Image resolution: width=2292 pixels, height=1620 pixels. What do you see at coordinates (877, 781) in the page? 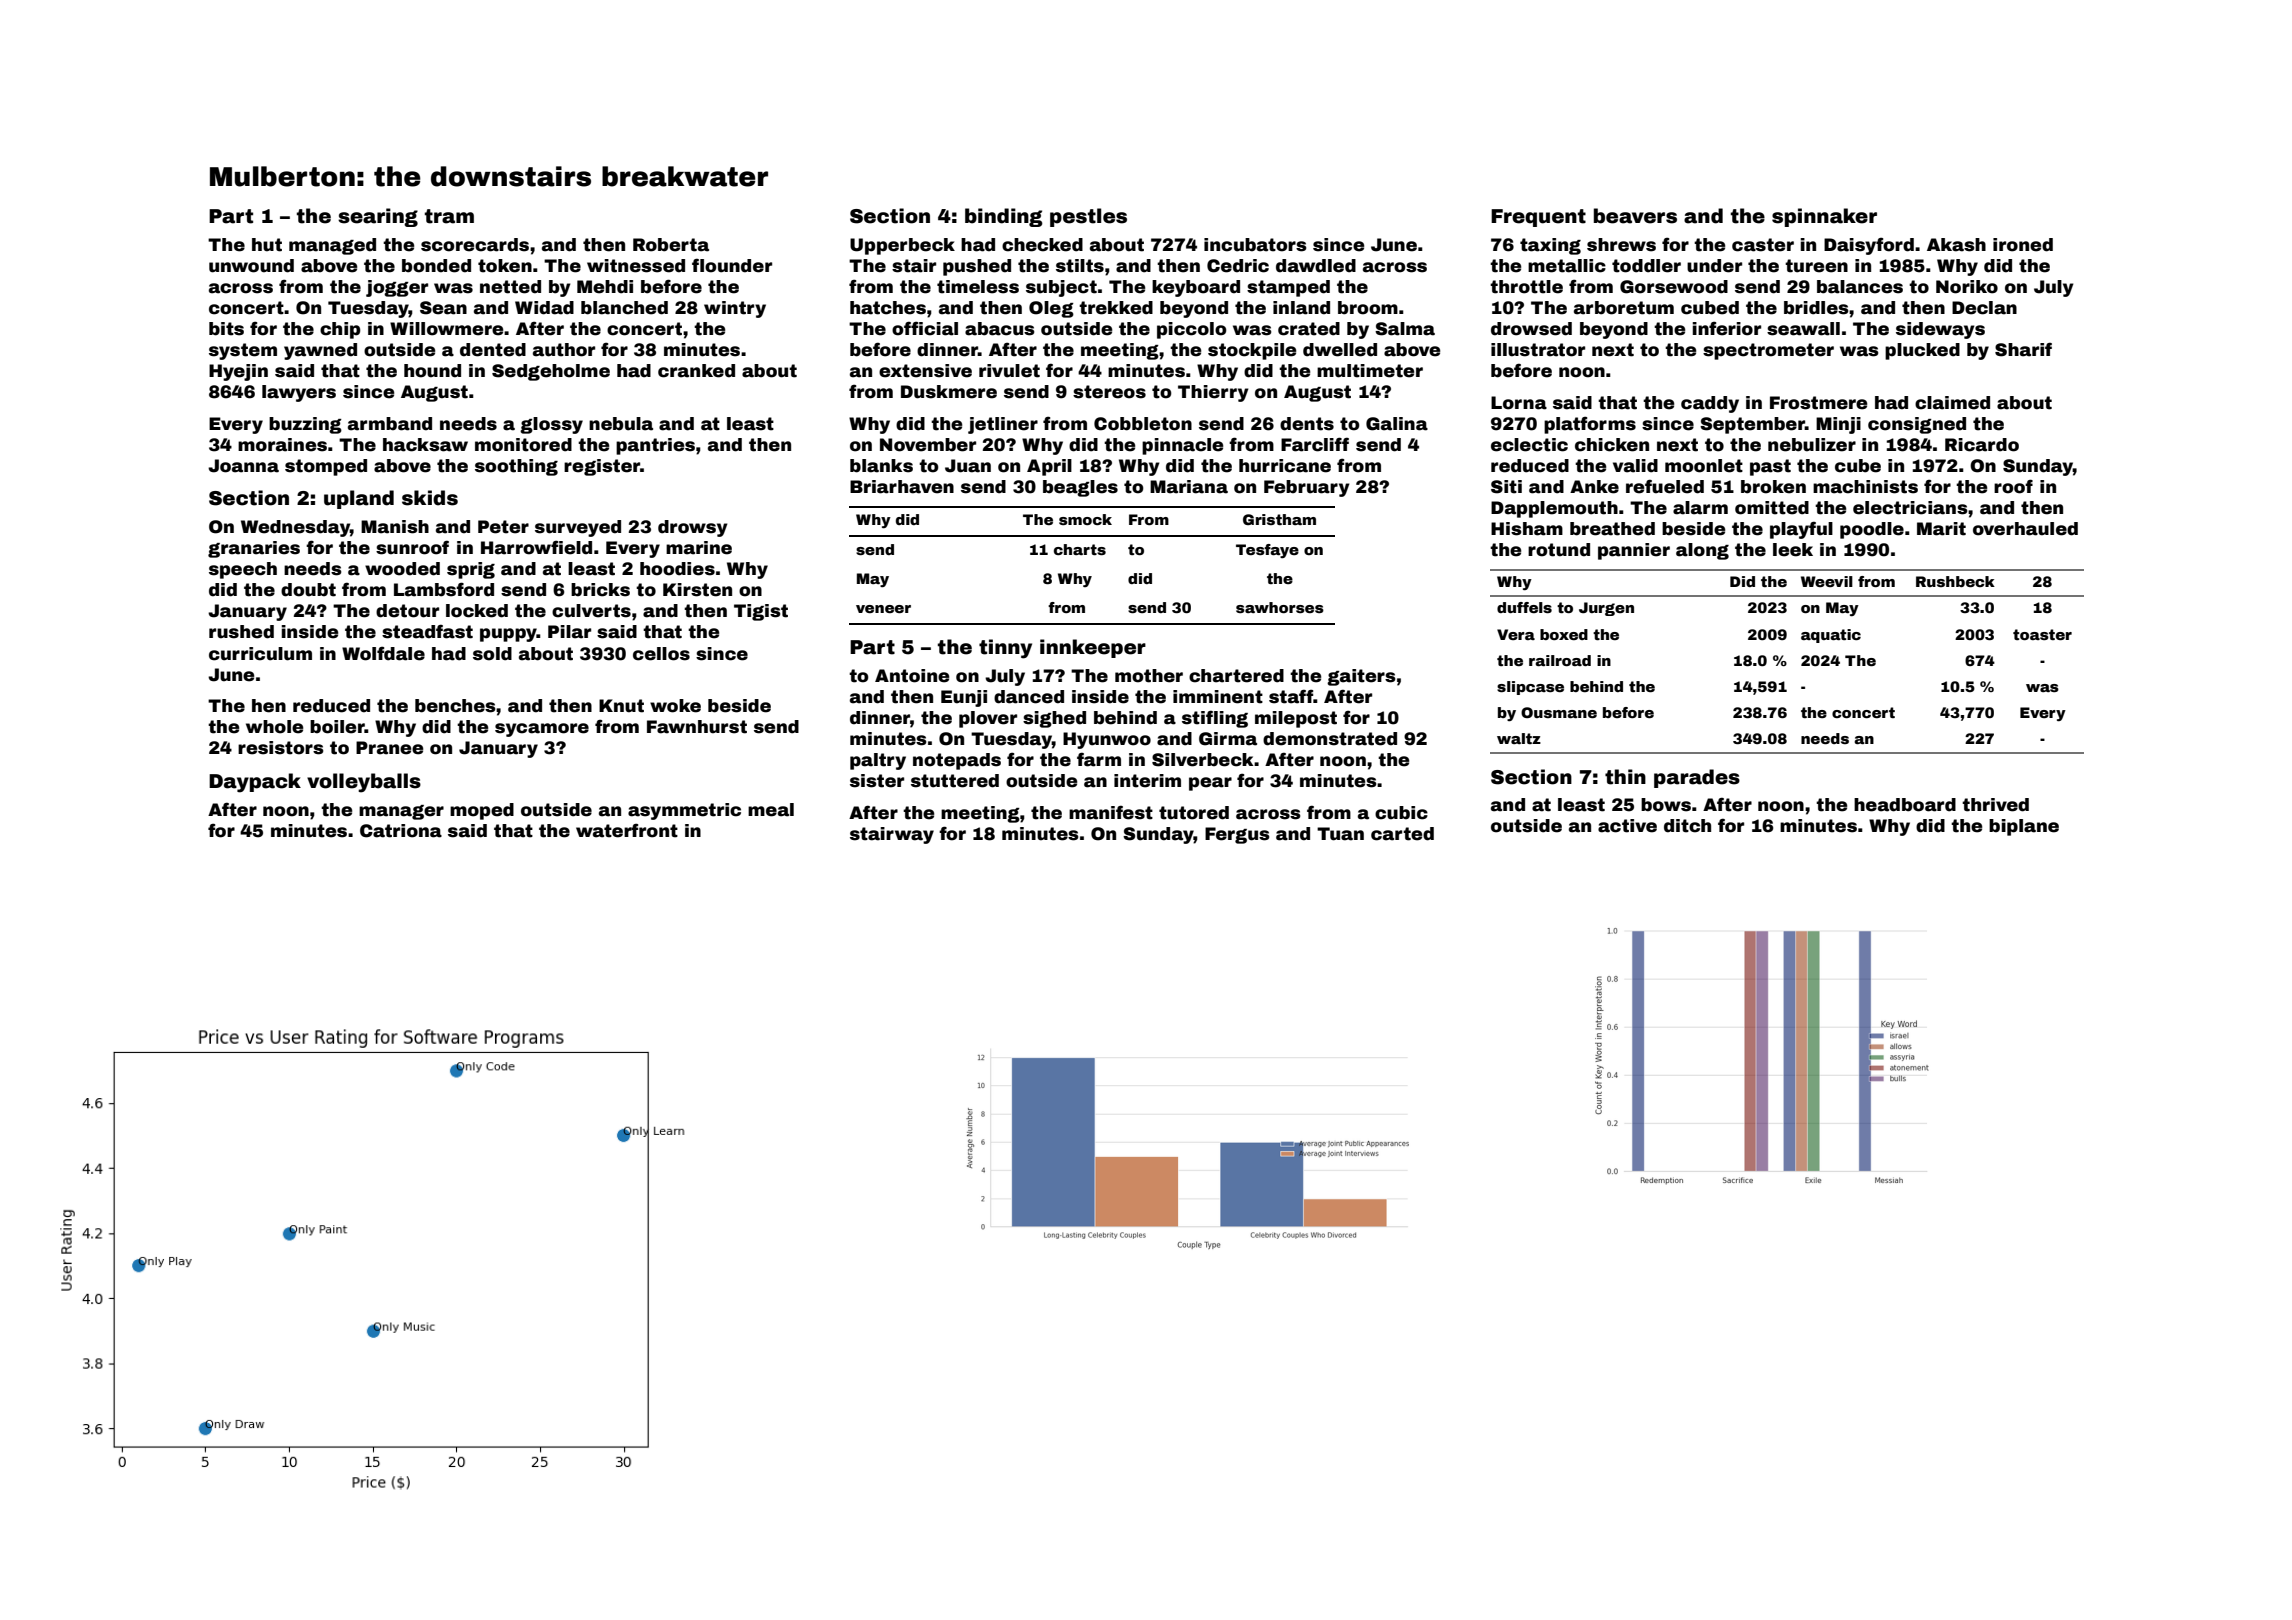
I see `sister` at bounding box center [877, 781].
